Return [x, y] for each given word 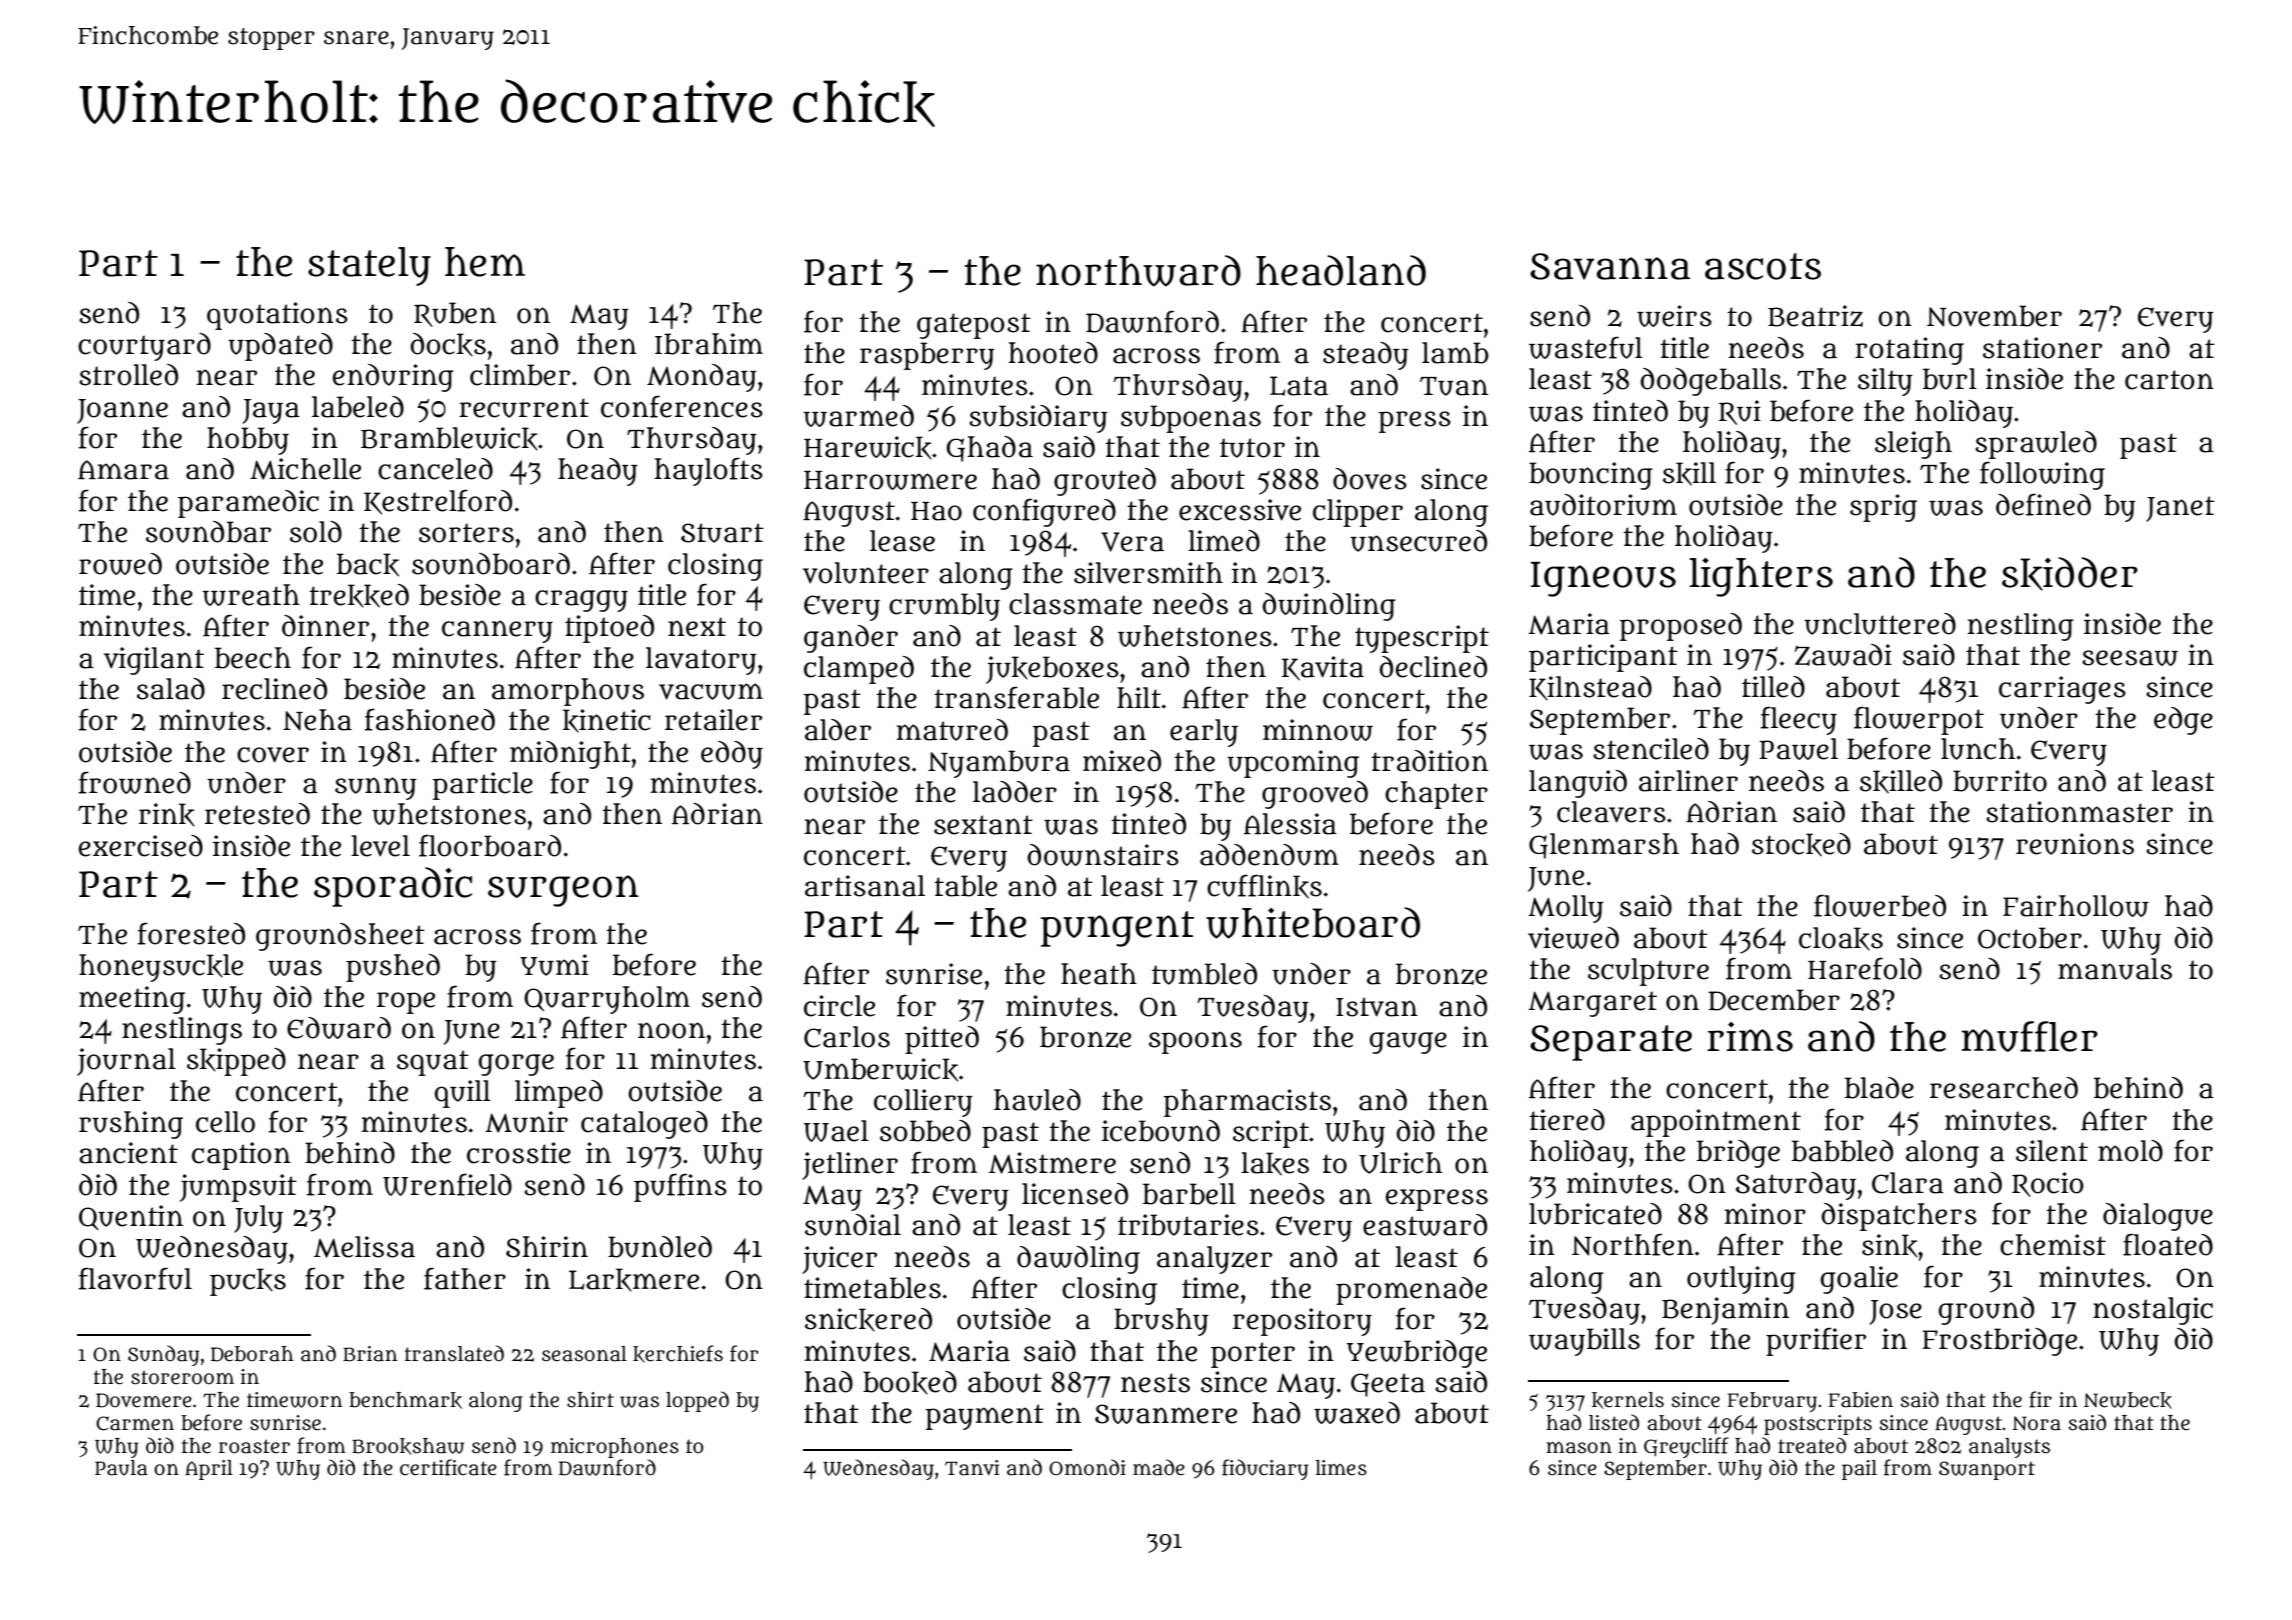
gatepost [974, 326]
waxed [1357, 1413]
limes [1341, 1468]
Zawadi [1843, 655]
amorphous [568, 692]
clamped [859, 670]
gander [851, 639]
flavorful [135, 1278]
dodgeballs [1710, 382]
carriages [2062, 690]
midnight [570, 755]
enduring [393, 378]
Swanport [1987, 1470]
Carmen [135, 1423]
